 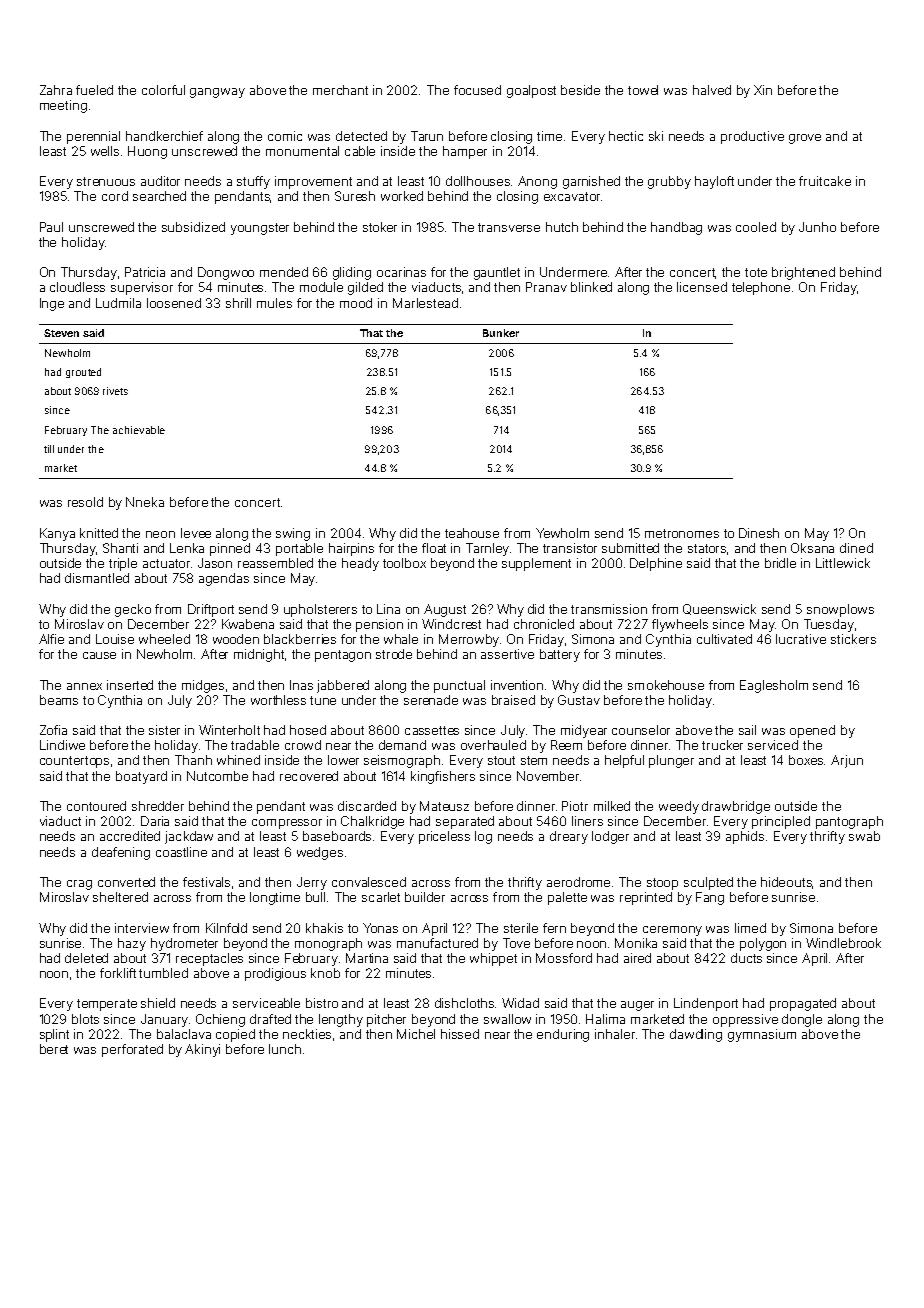 What do you see at coordinates (805, 139) in the image?
I see `grove` at bounding box center [805, 139].
